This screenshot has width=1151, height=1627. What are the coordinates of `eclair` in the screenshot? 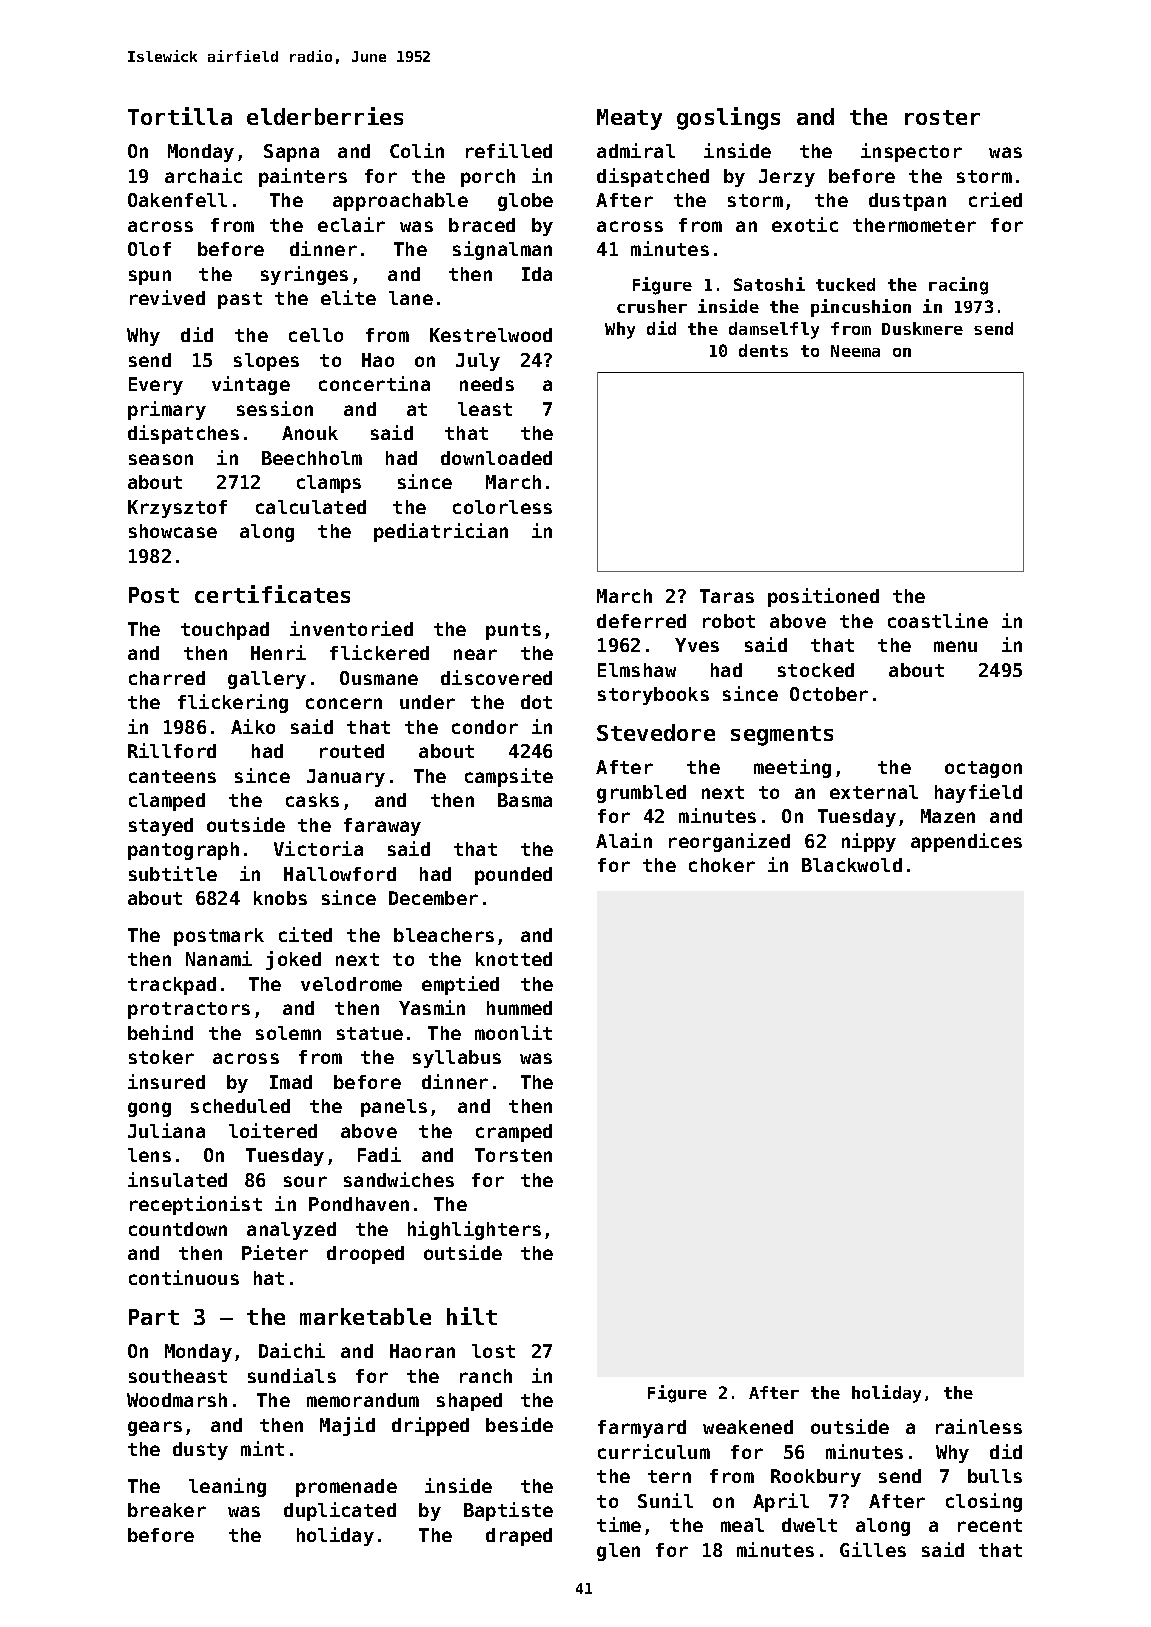 It's located at (351, 224).
